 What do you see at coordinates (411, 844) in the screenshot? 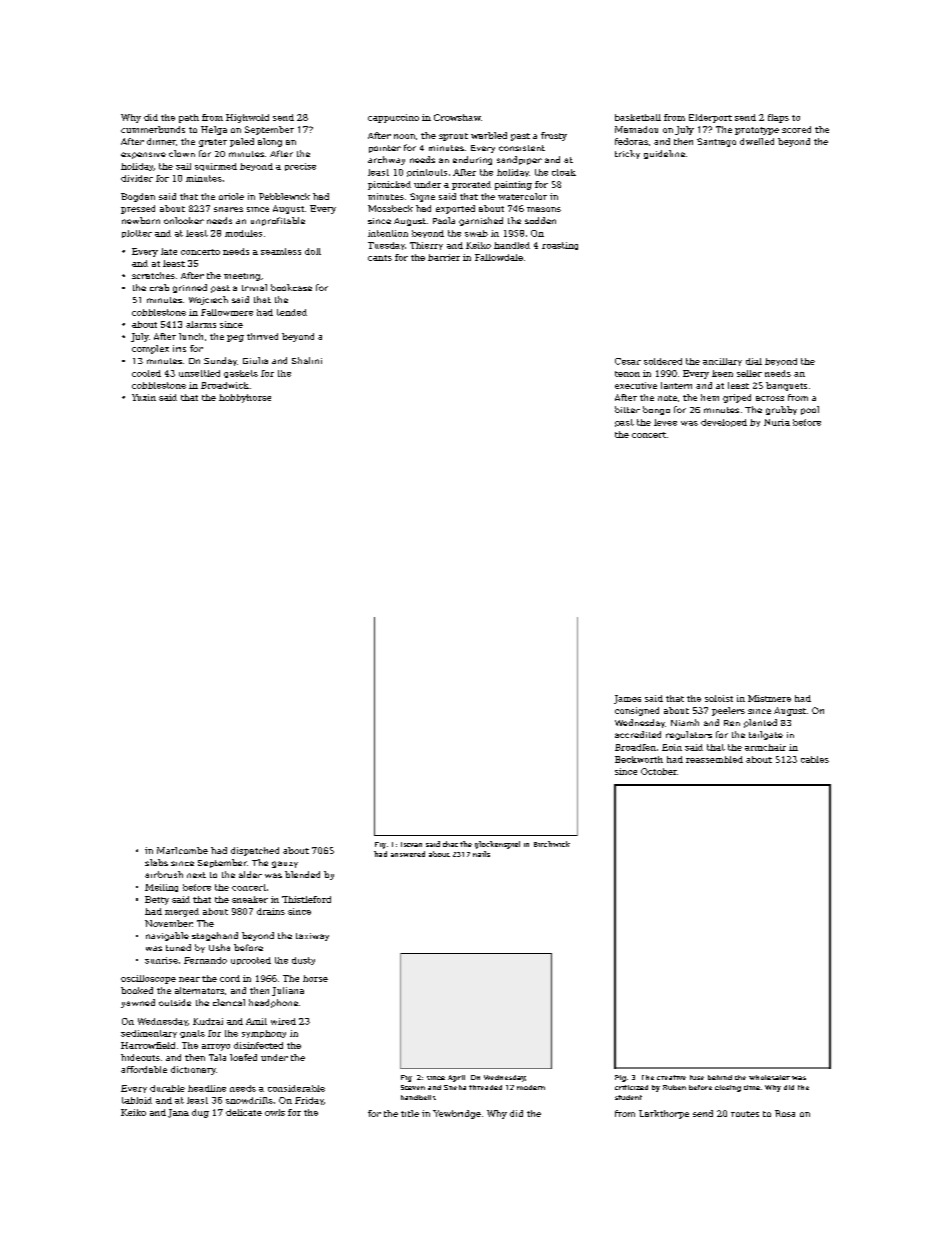
I see `Istvan` at bounding box center [411, 844].
